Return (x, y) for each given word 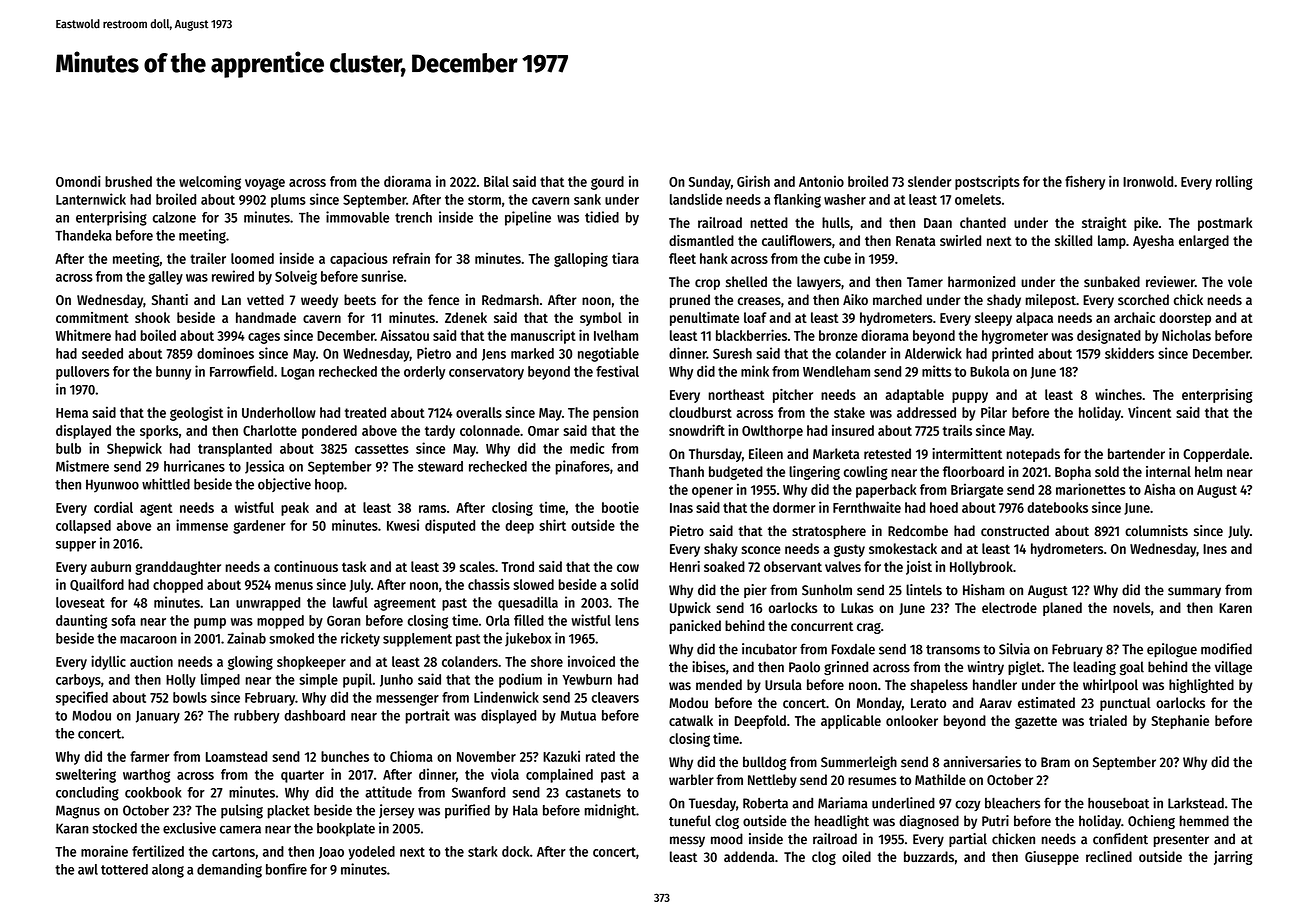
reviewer (1170, 281)
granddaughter (178, 568)
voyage (265, 184)
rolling (1234, 182)
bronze (838, 335)
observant (793, 566)
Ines (1215, 549)
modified (1226, 649)
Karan (72, 828)
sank (587, 199)
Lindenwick (506, 697)
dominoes (225, 353)
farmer (149, 756)
